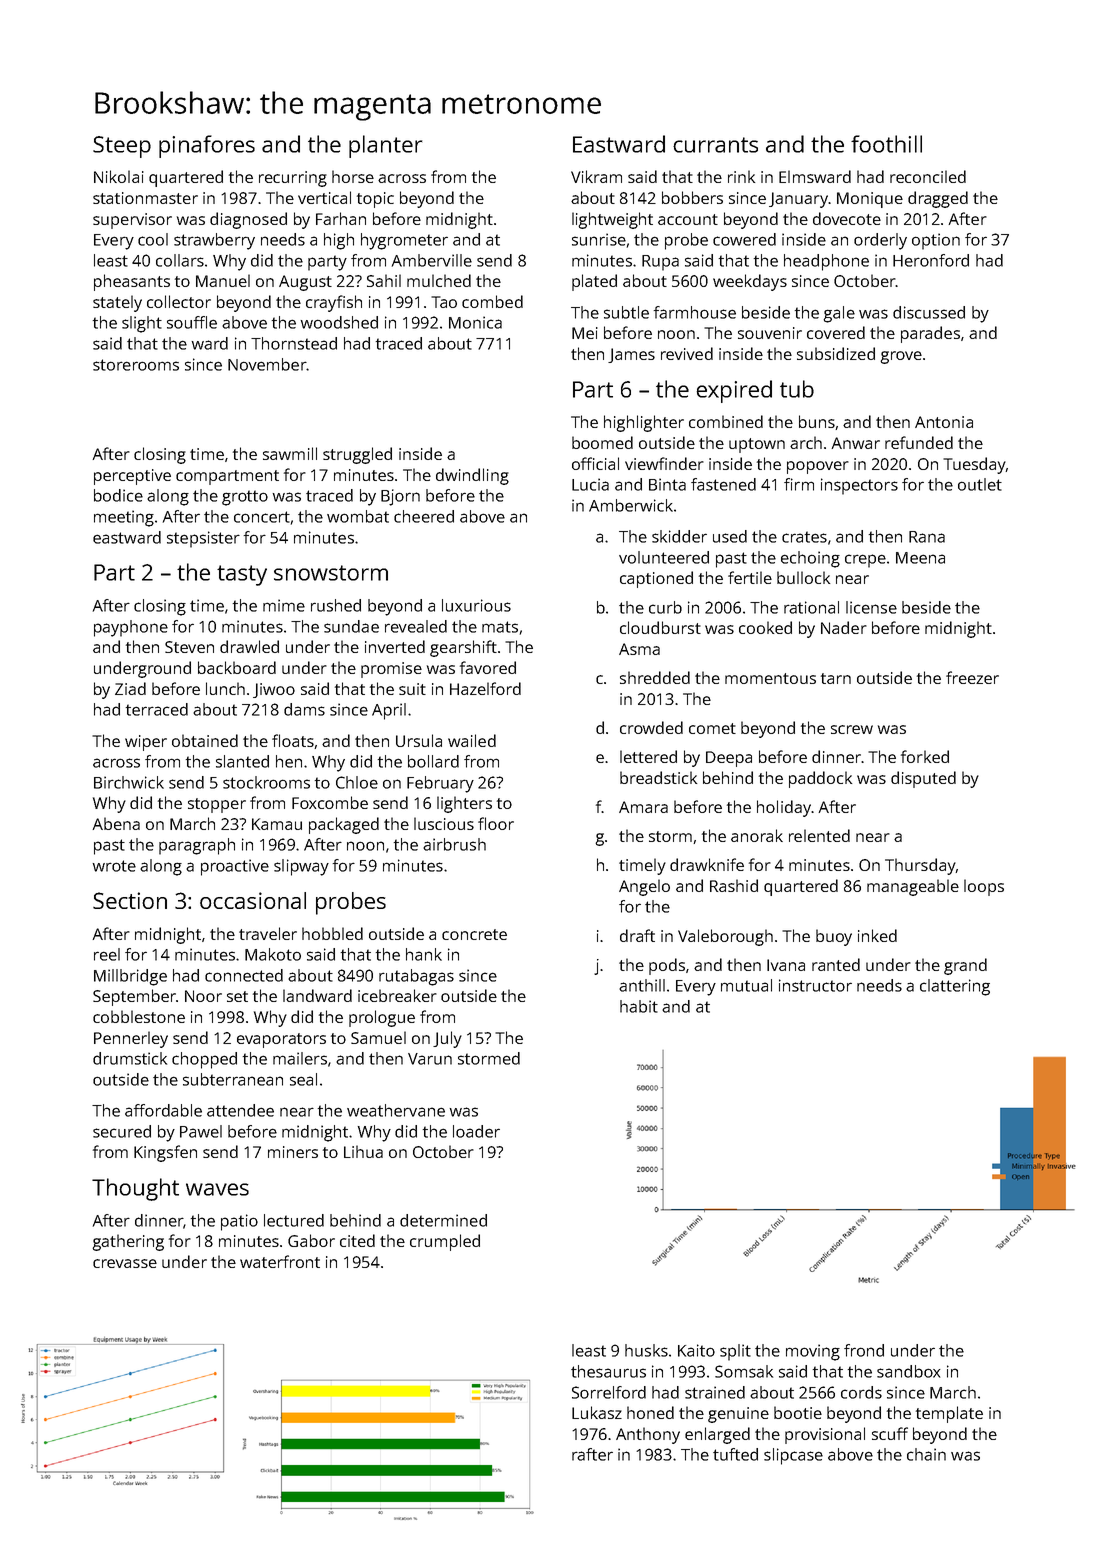 Image resolution: width=1105 pixels, height=1563 pixels. I want to click on concrete, so click(474, 934).
